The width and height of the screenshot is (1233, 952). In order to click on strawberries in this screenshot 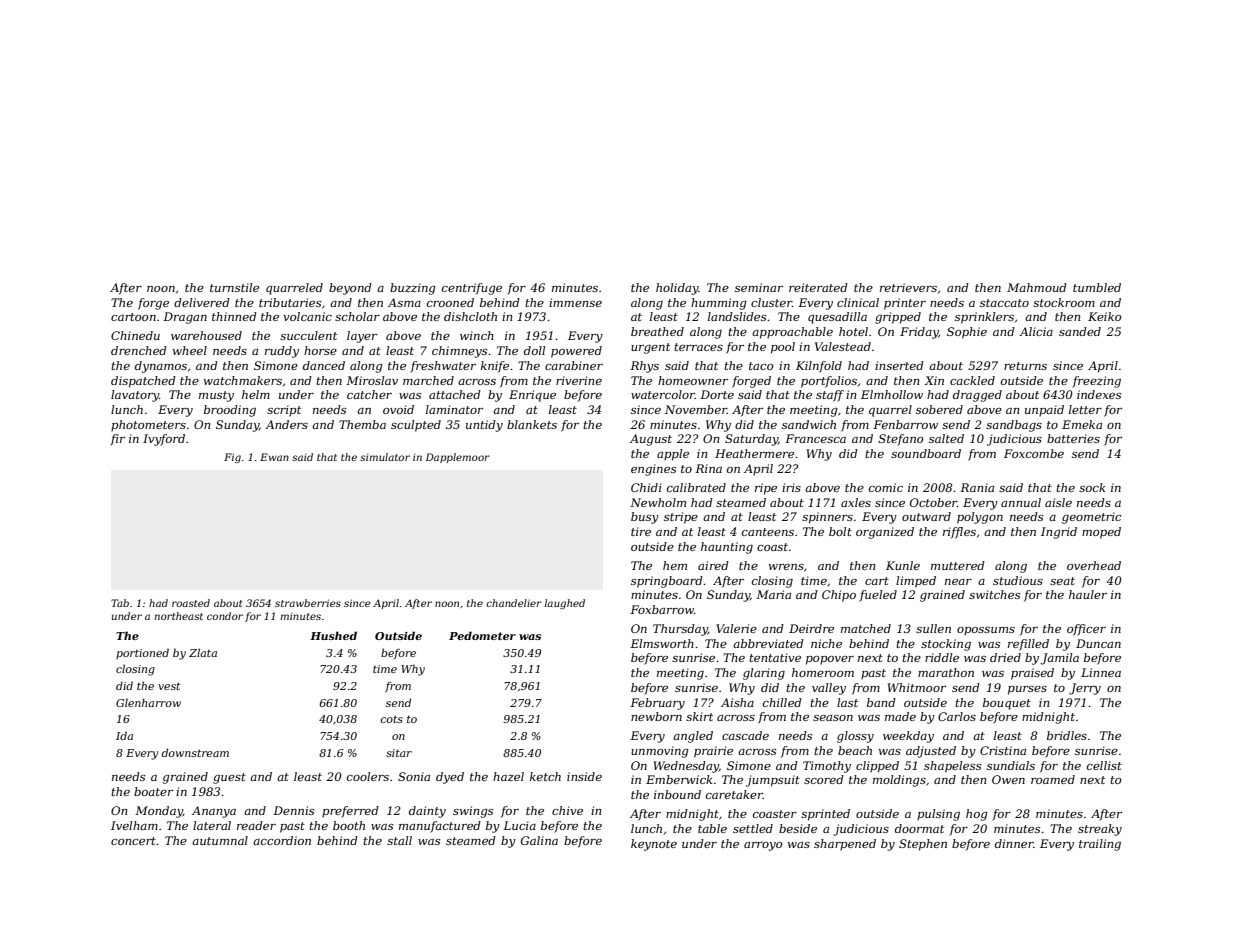, I will do `click(308, 603)`.
